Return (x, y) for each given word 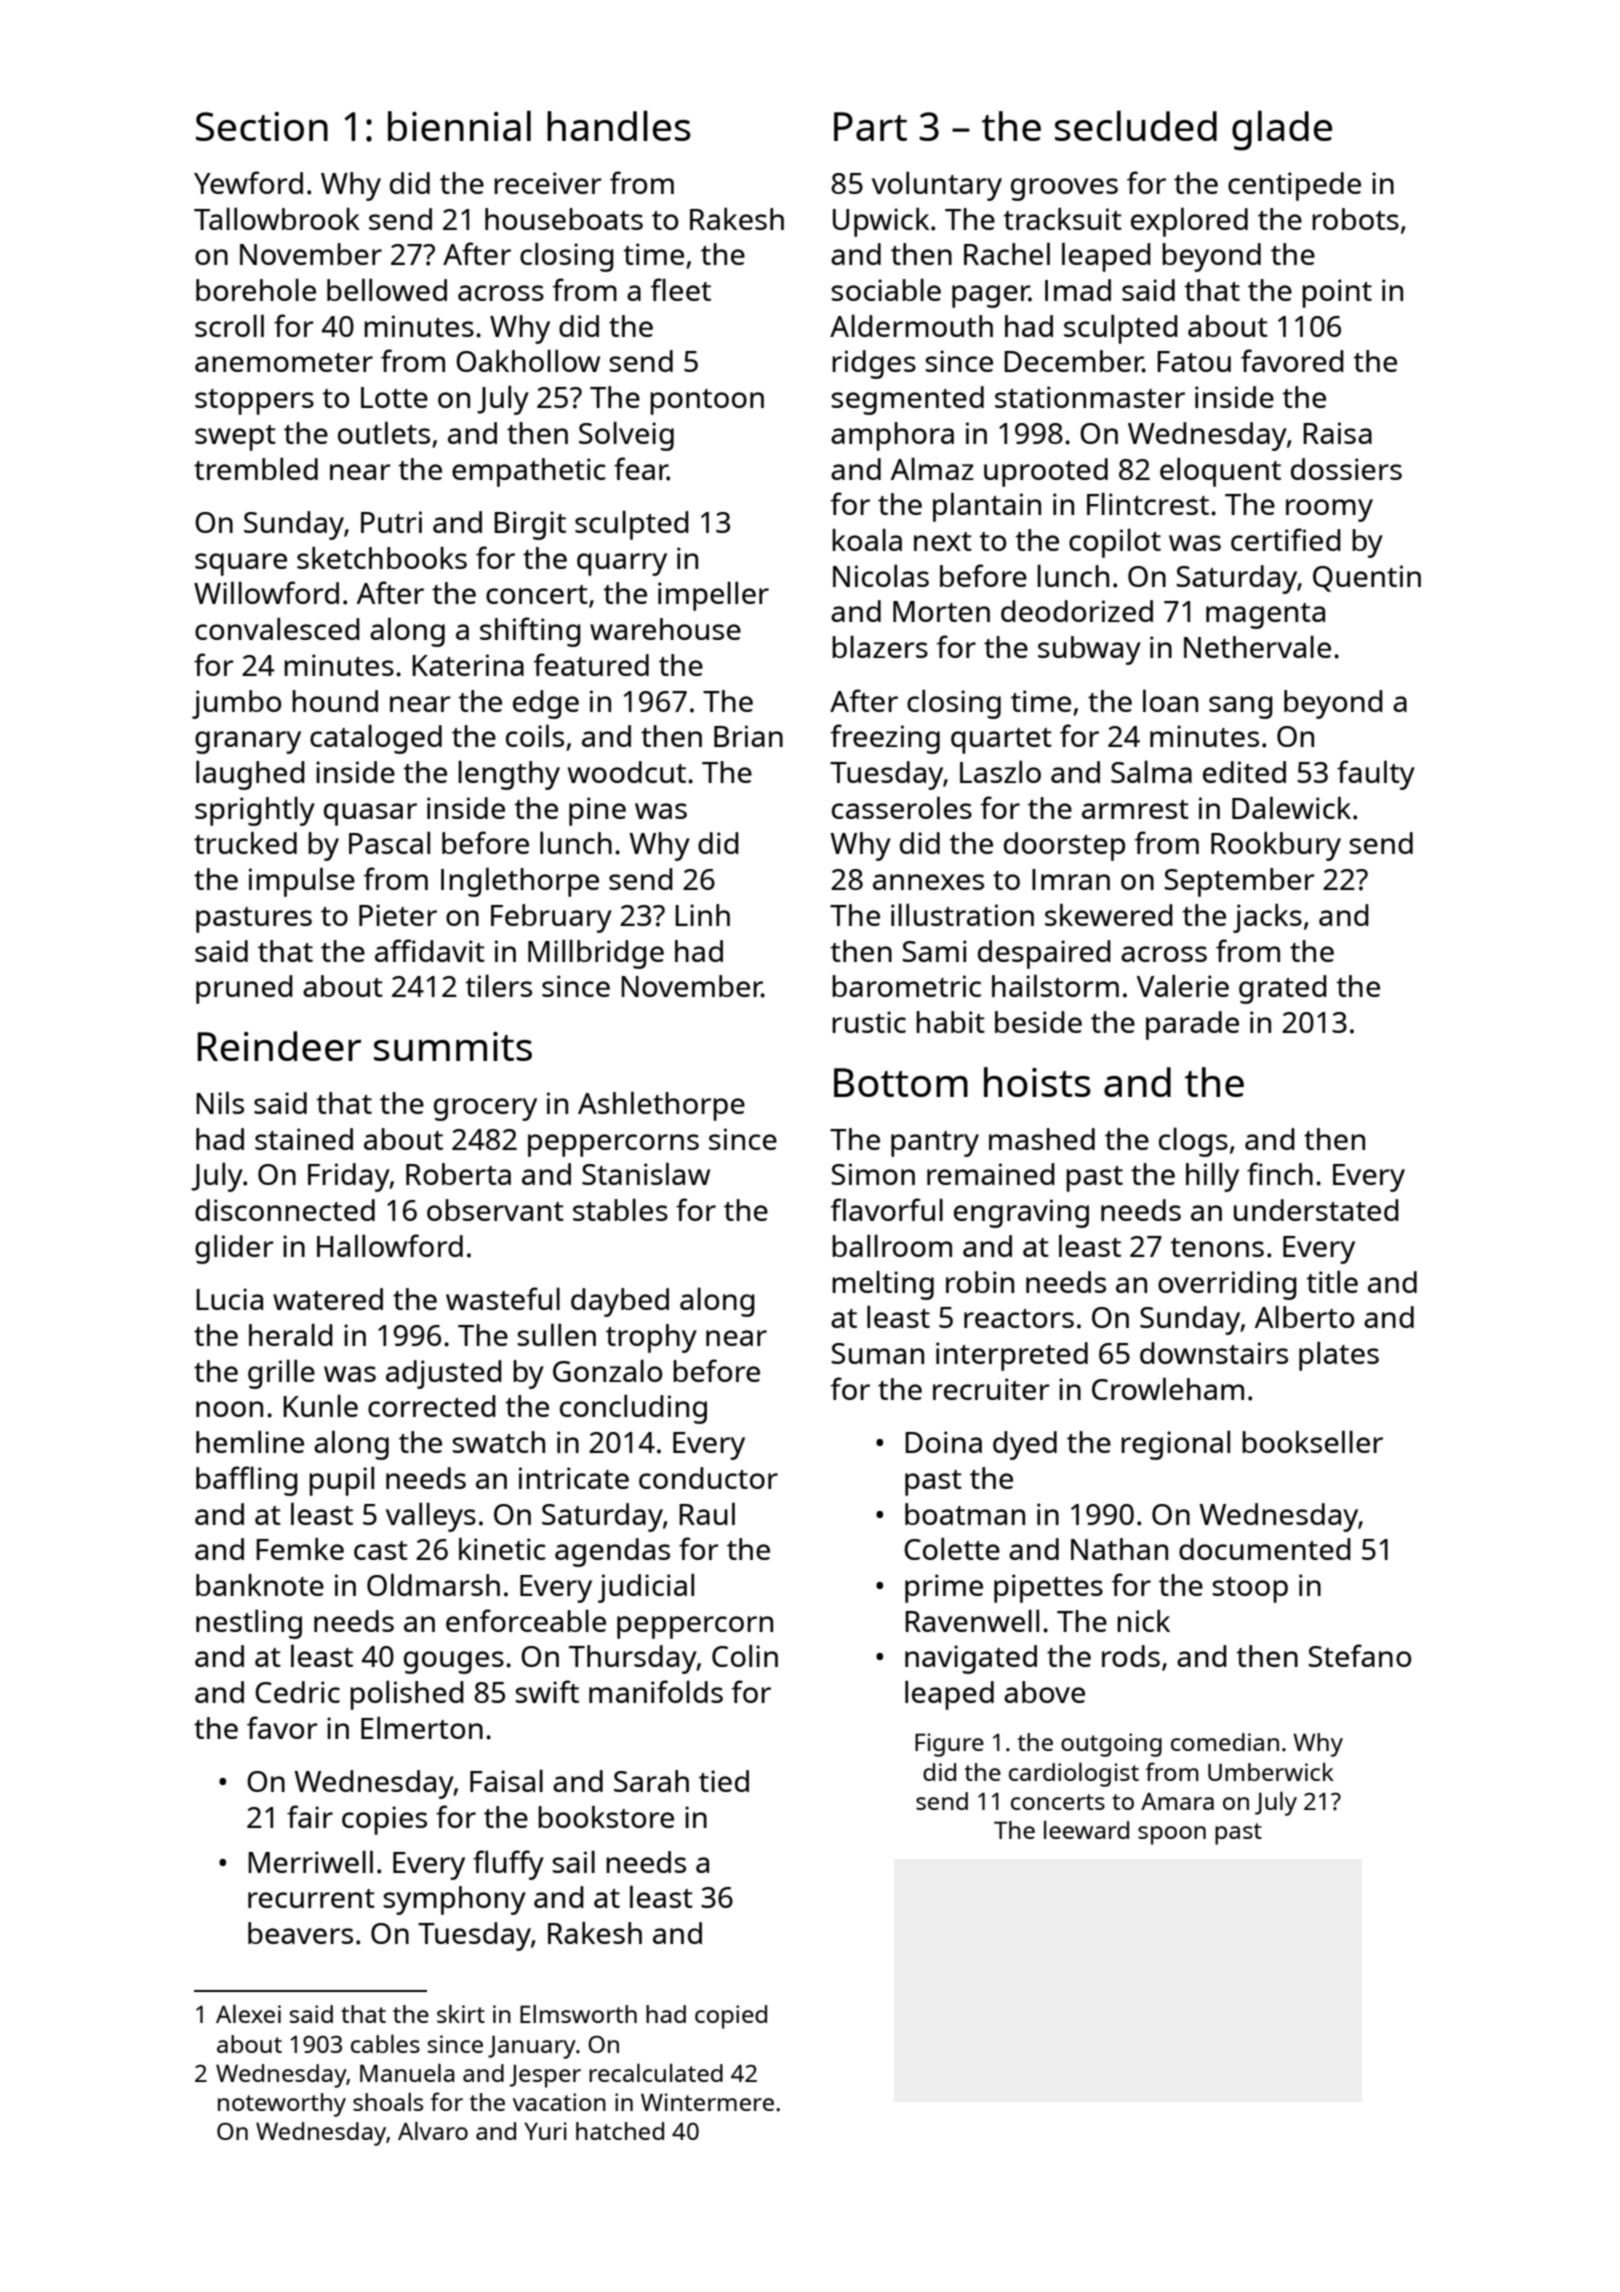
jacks (1267, 918)
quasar (370, 814)
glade (1282, 130)
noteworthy (282, 2105)
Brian (748, 736)
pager (990, 296)
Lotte (394, 397)
